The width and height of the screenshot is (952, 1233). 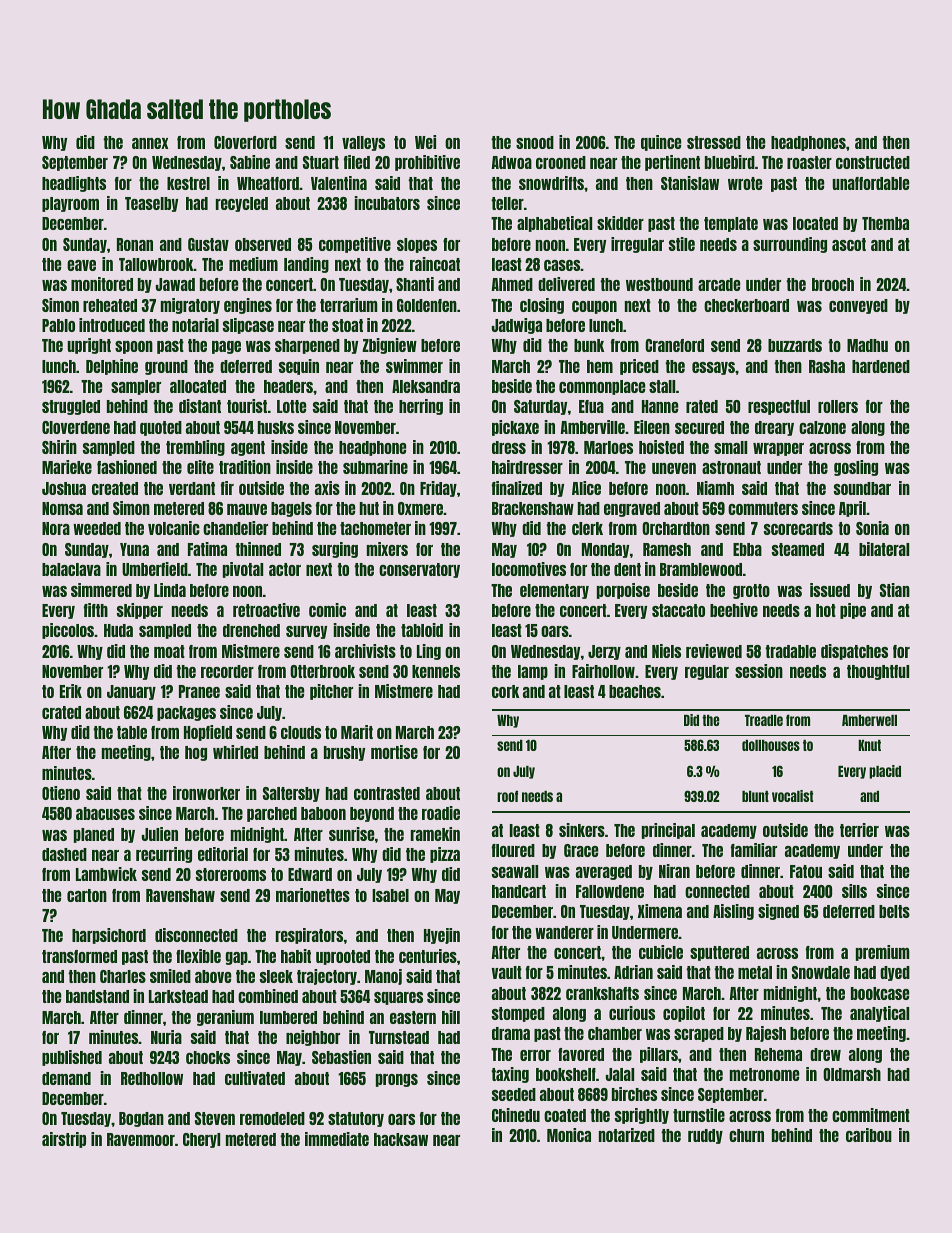 What do you see at coordinates (517, 326) in the screenshot?
I see `Jadwiga` at bounding box center [517, 326].
